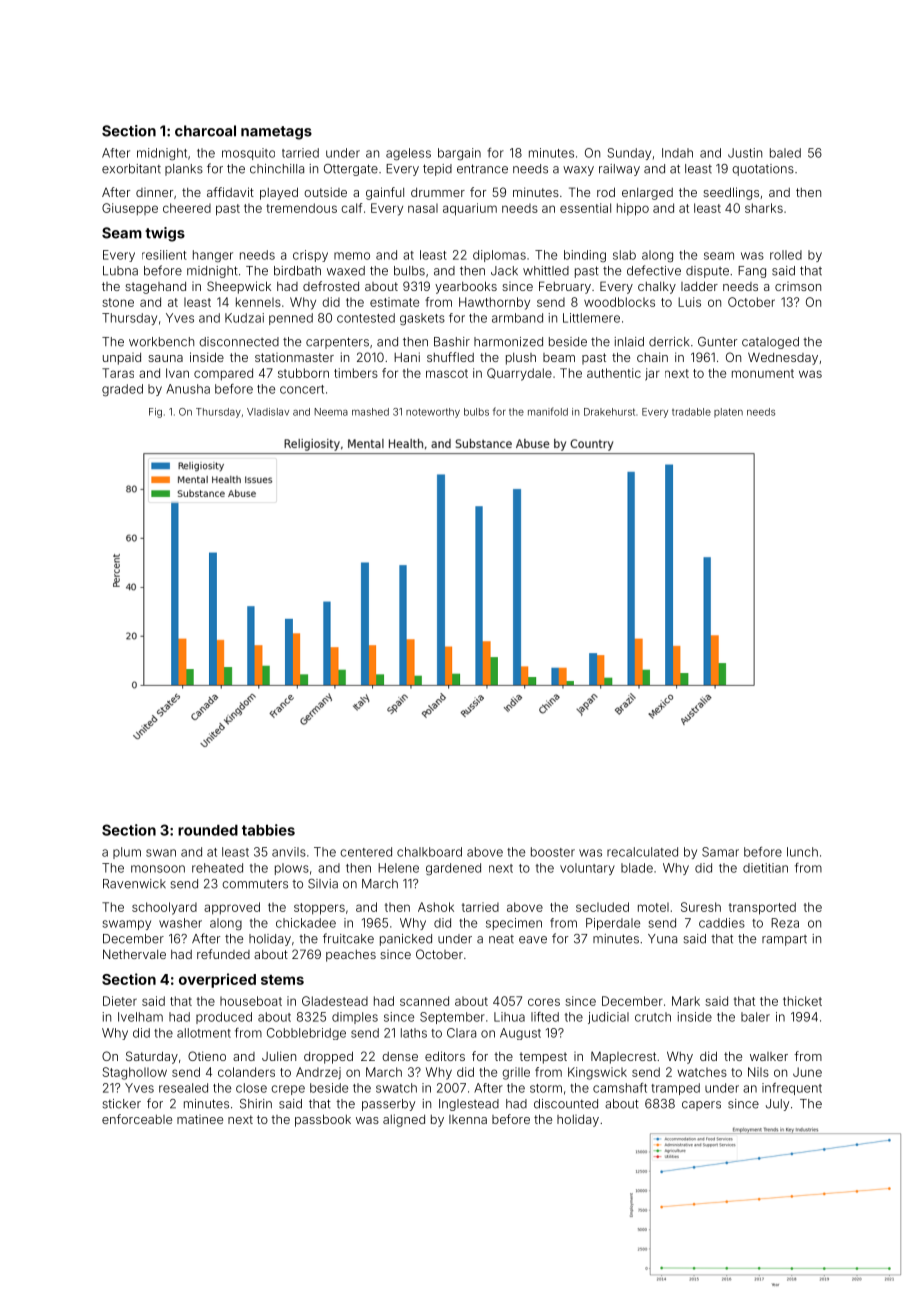 Image resolution: width=924 pixels, height=1308 pixels. Describe the element at coordinates (205, 131) in the document. I see `charcoal` at that location.
